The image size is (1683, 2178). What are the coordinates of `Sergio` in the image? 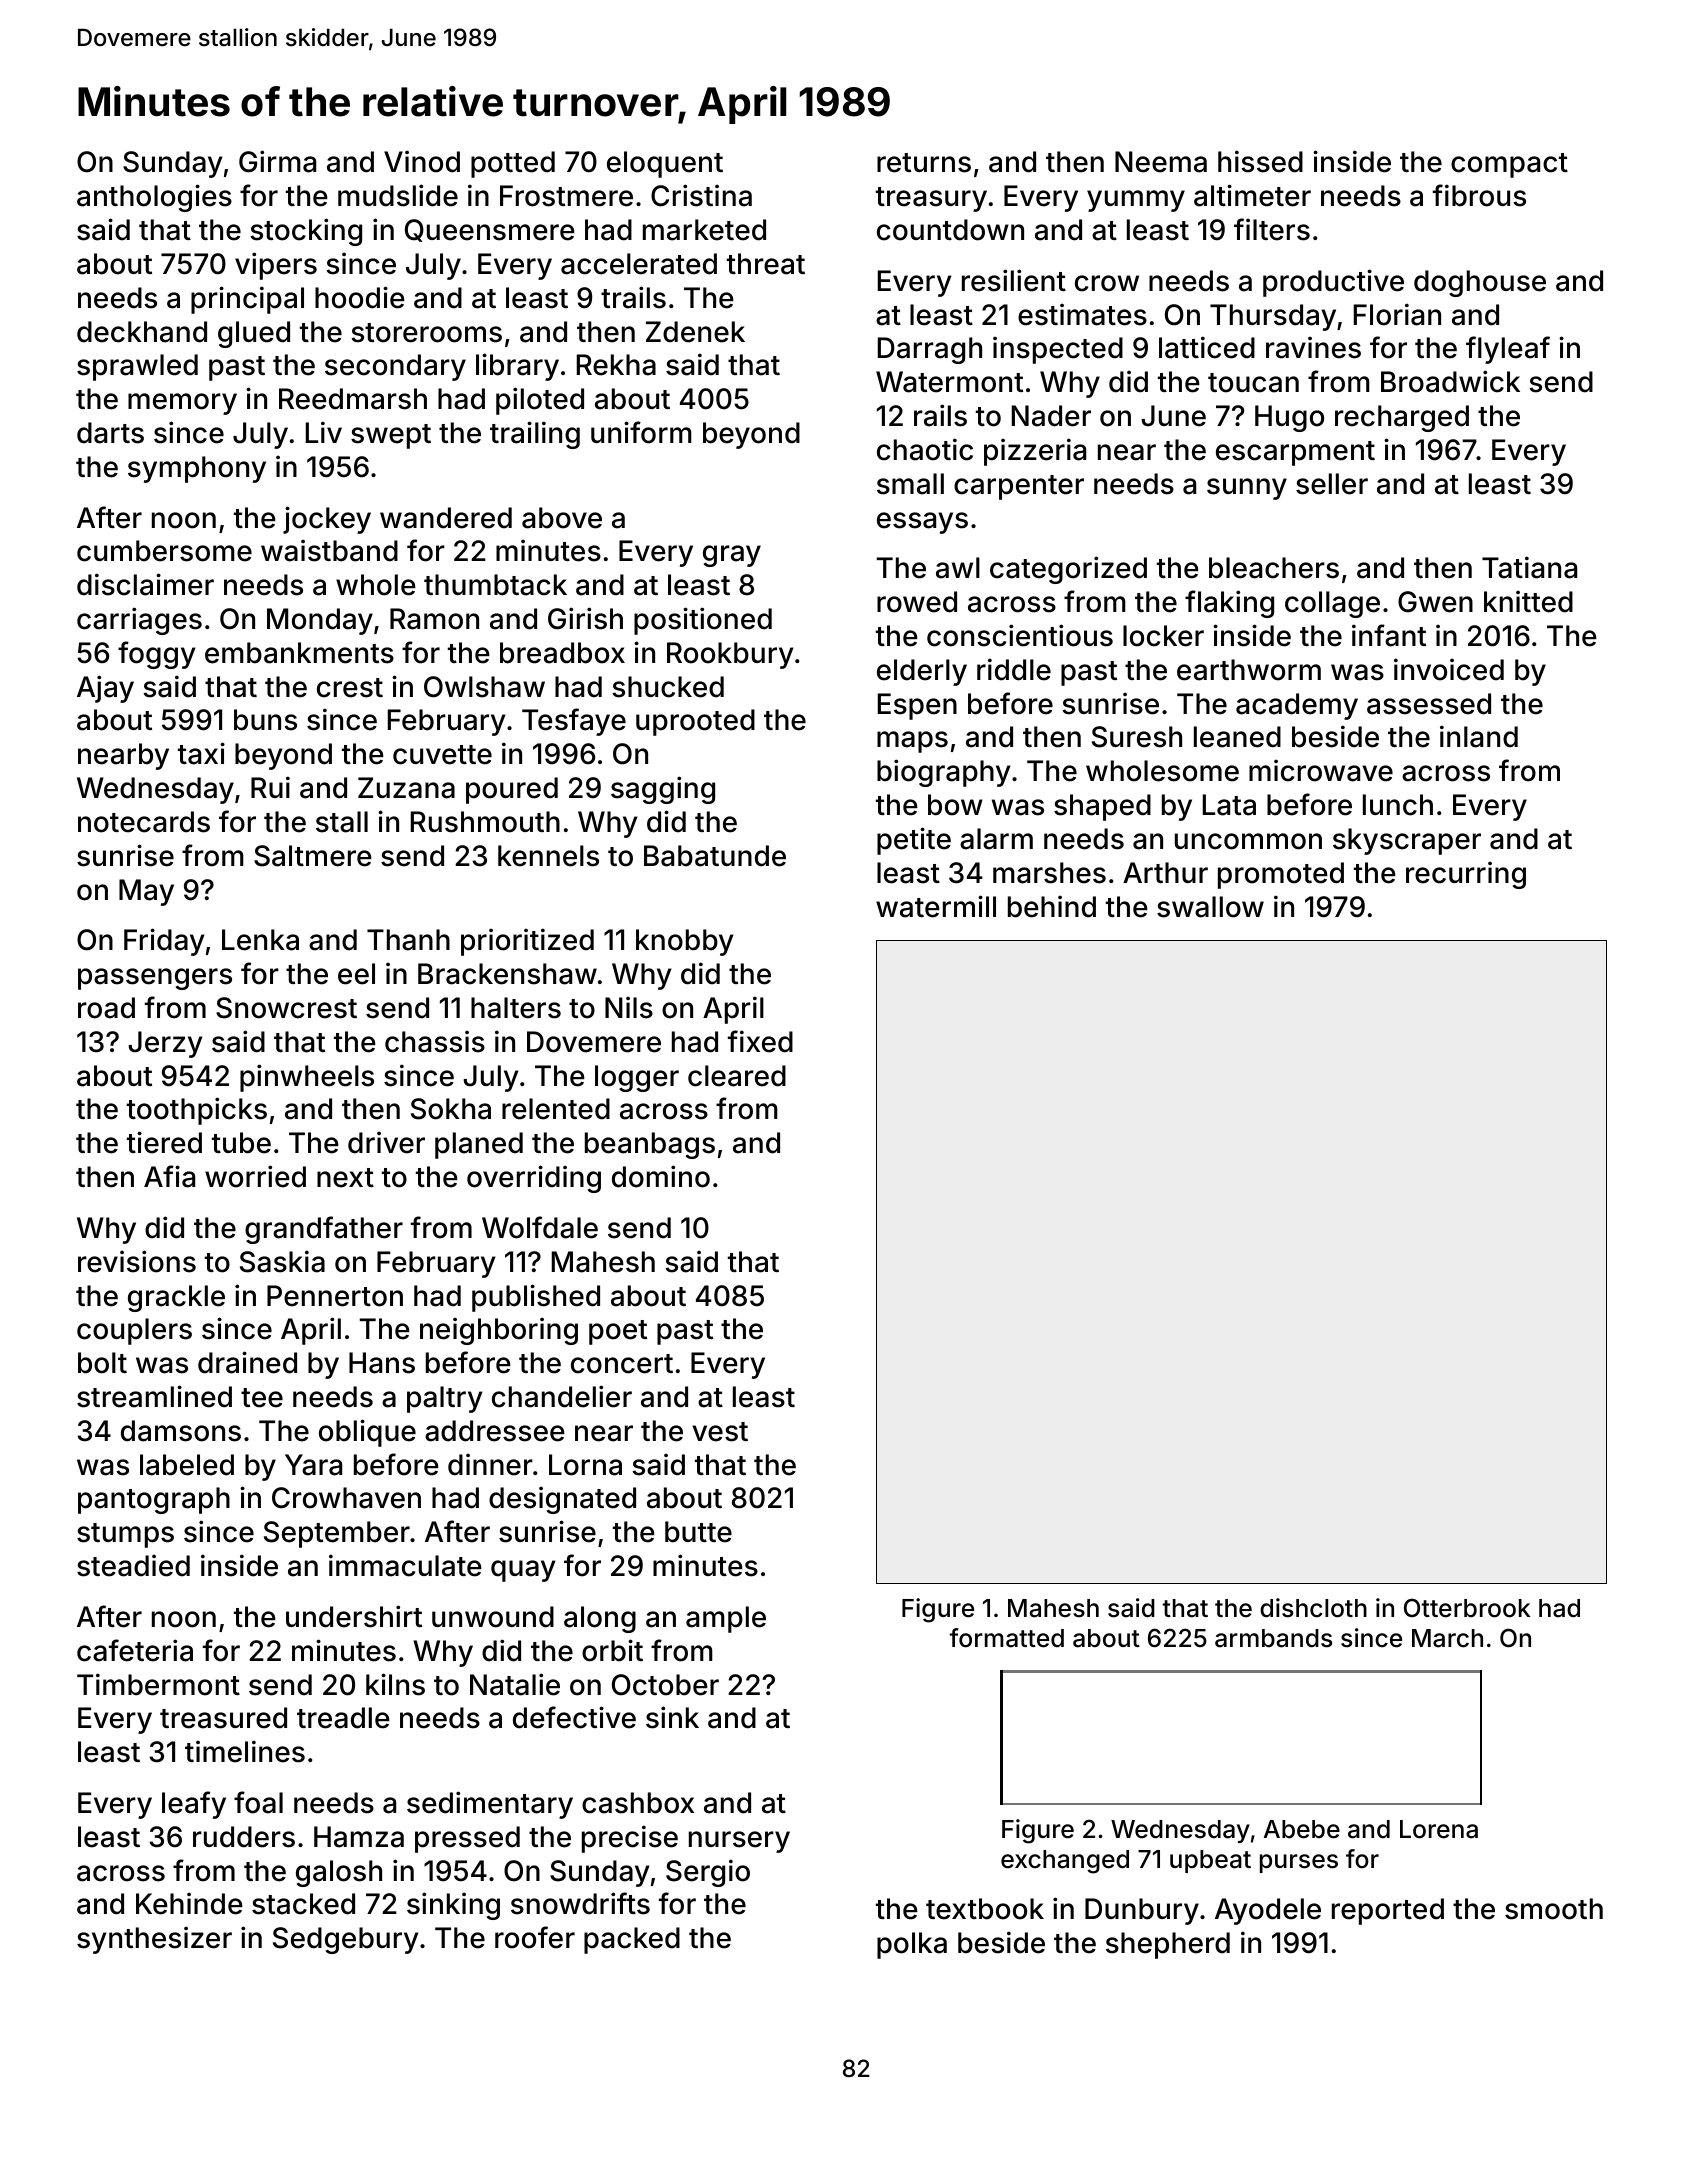 It's located at (708, 1873).
